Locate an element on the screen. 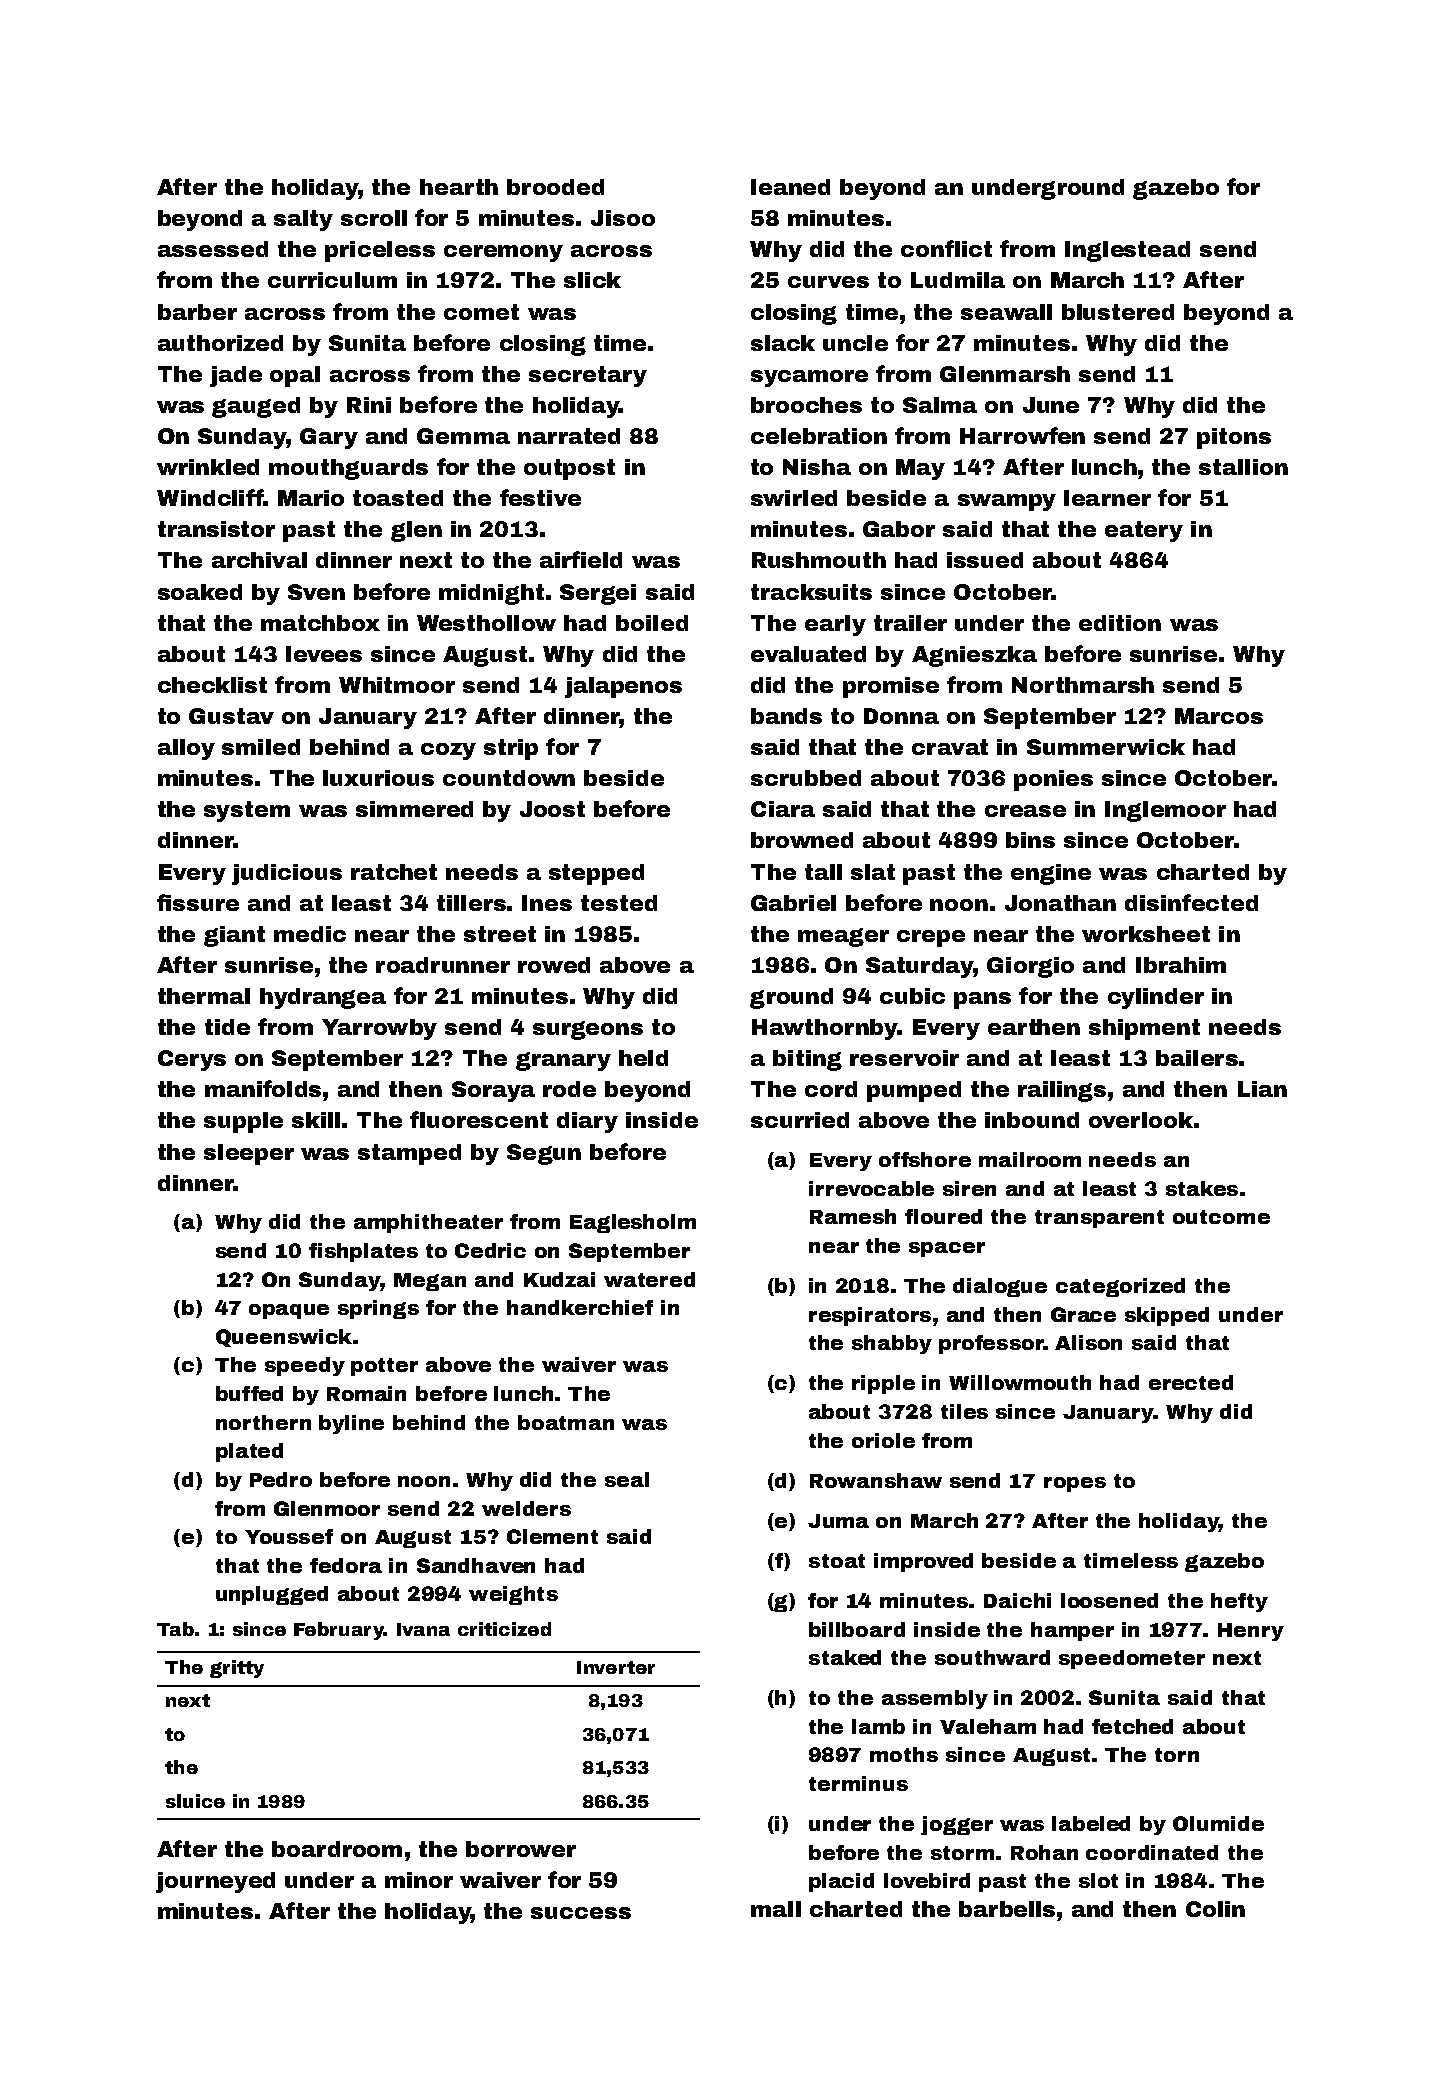 The height and width of the screenshot is (2100, 1450). slot is located at coordinates (1098, 1880).
